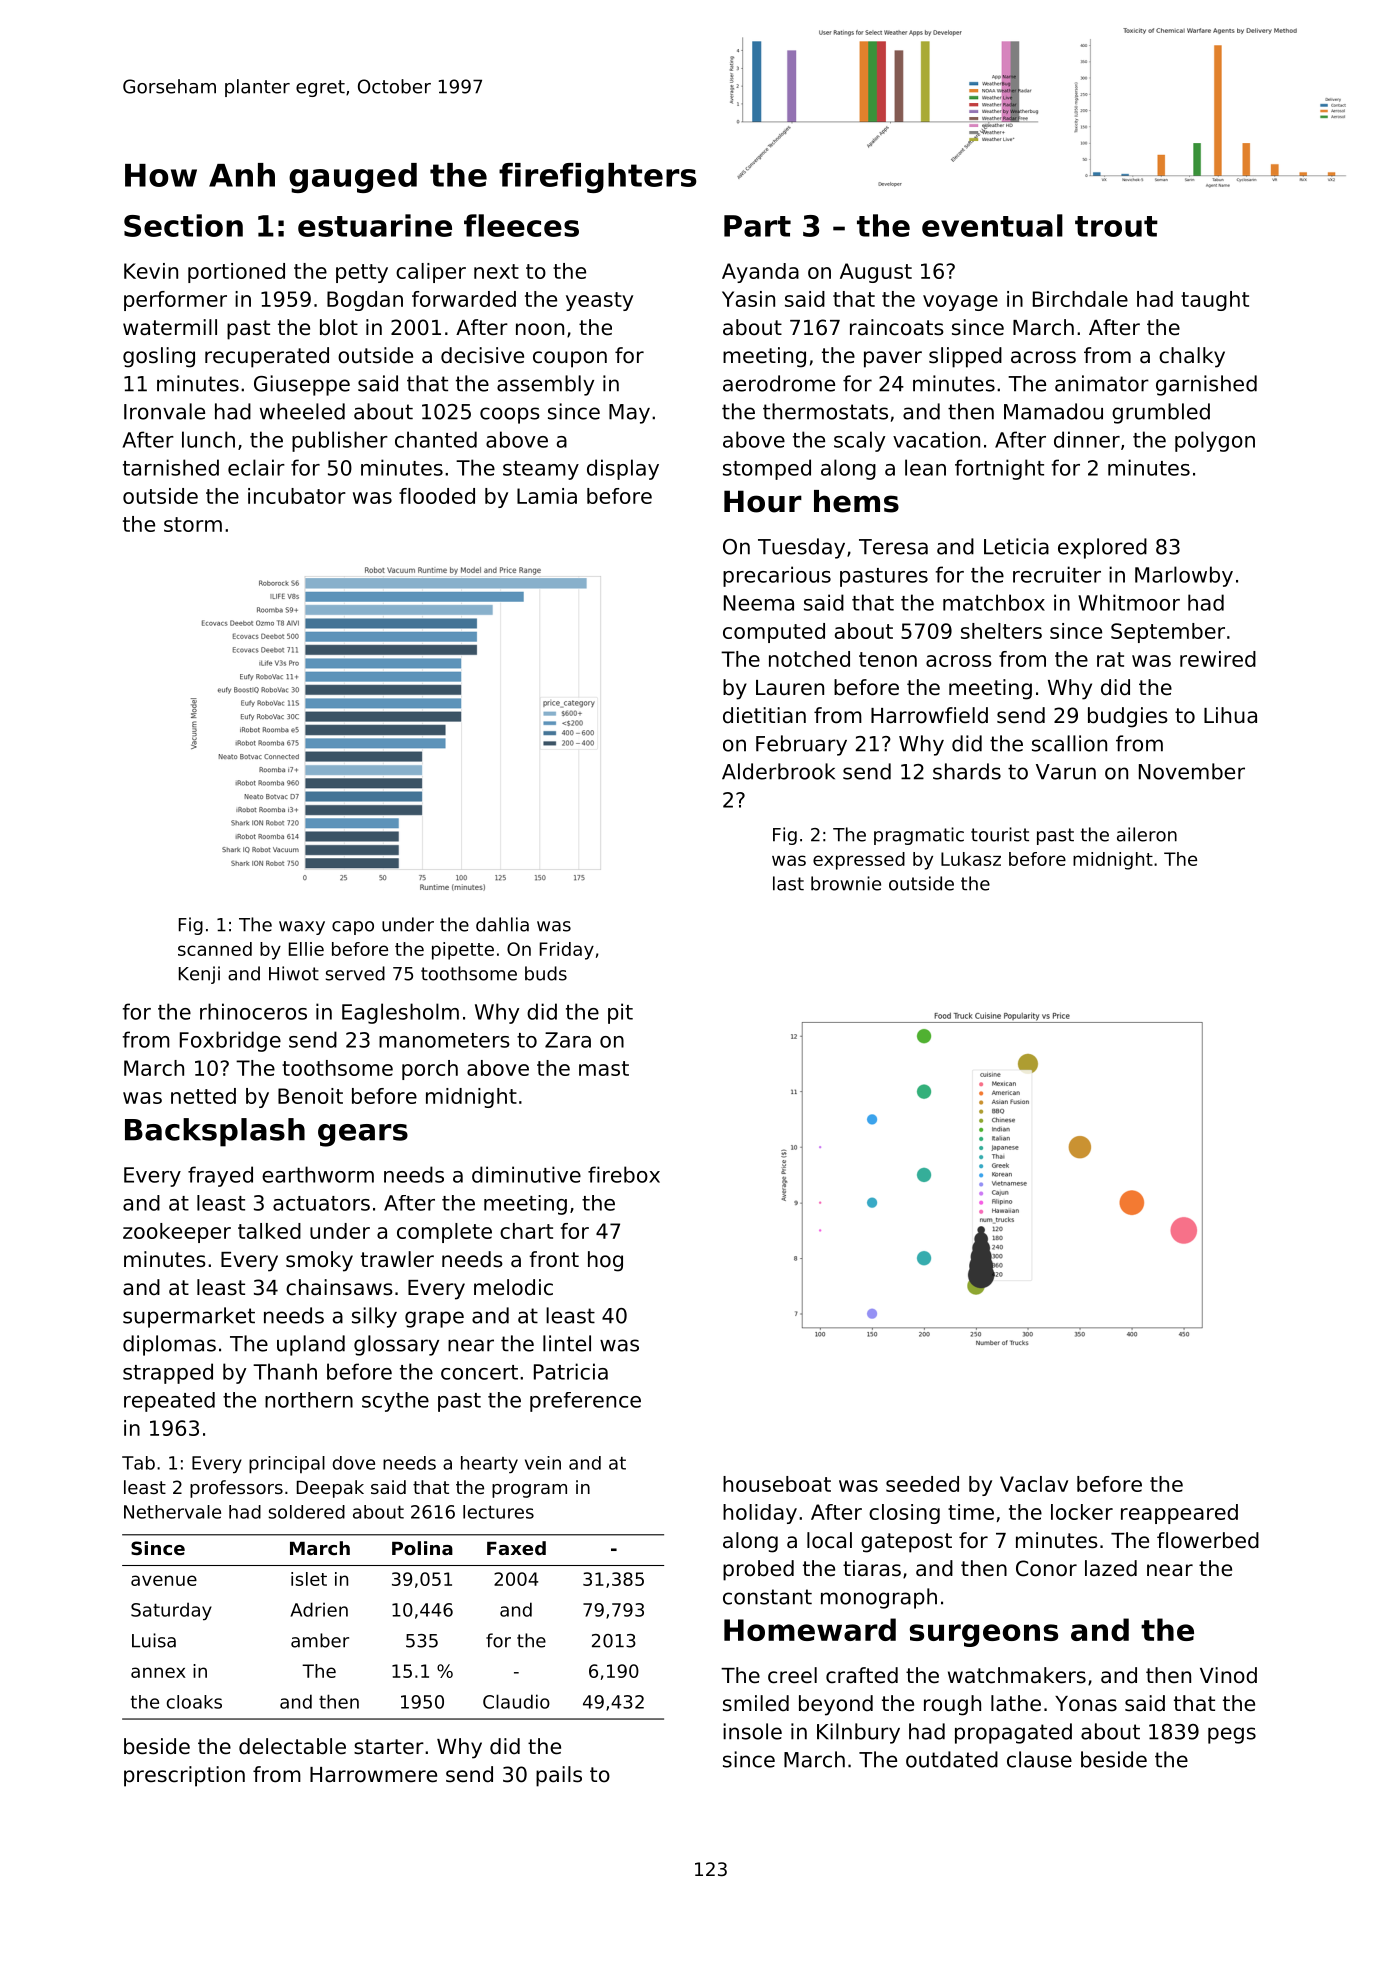 The width and height of the screenshot is (1386, 1969). What do you see at coordinates (1147, 834) in the screenshot?
I see `aileron` at bounding box center [1147, 834].
